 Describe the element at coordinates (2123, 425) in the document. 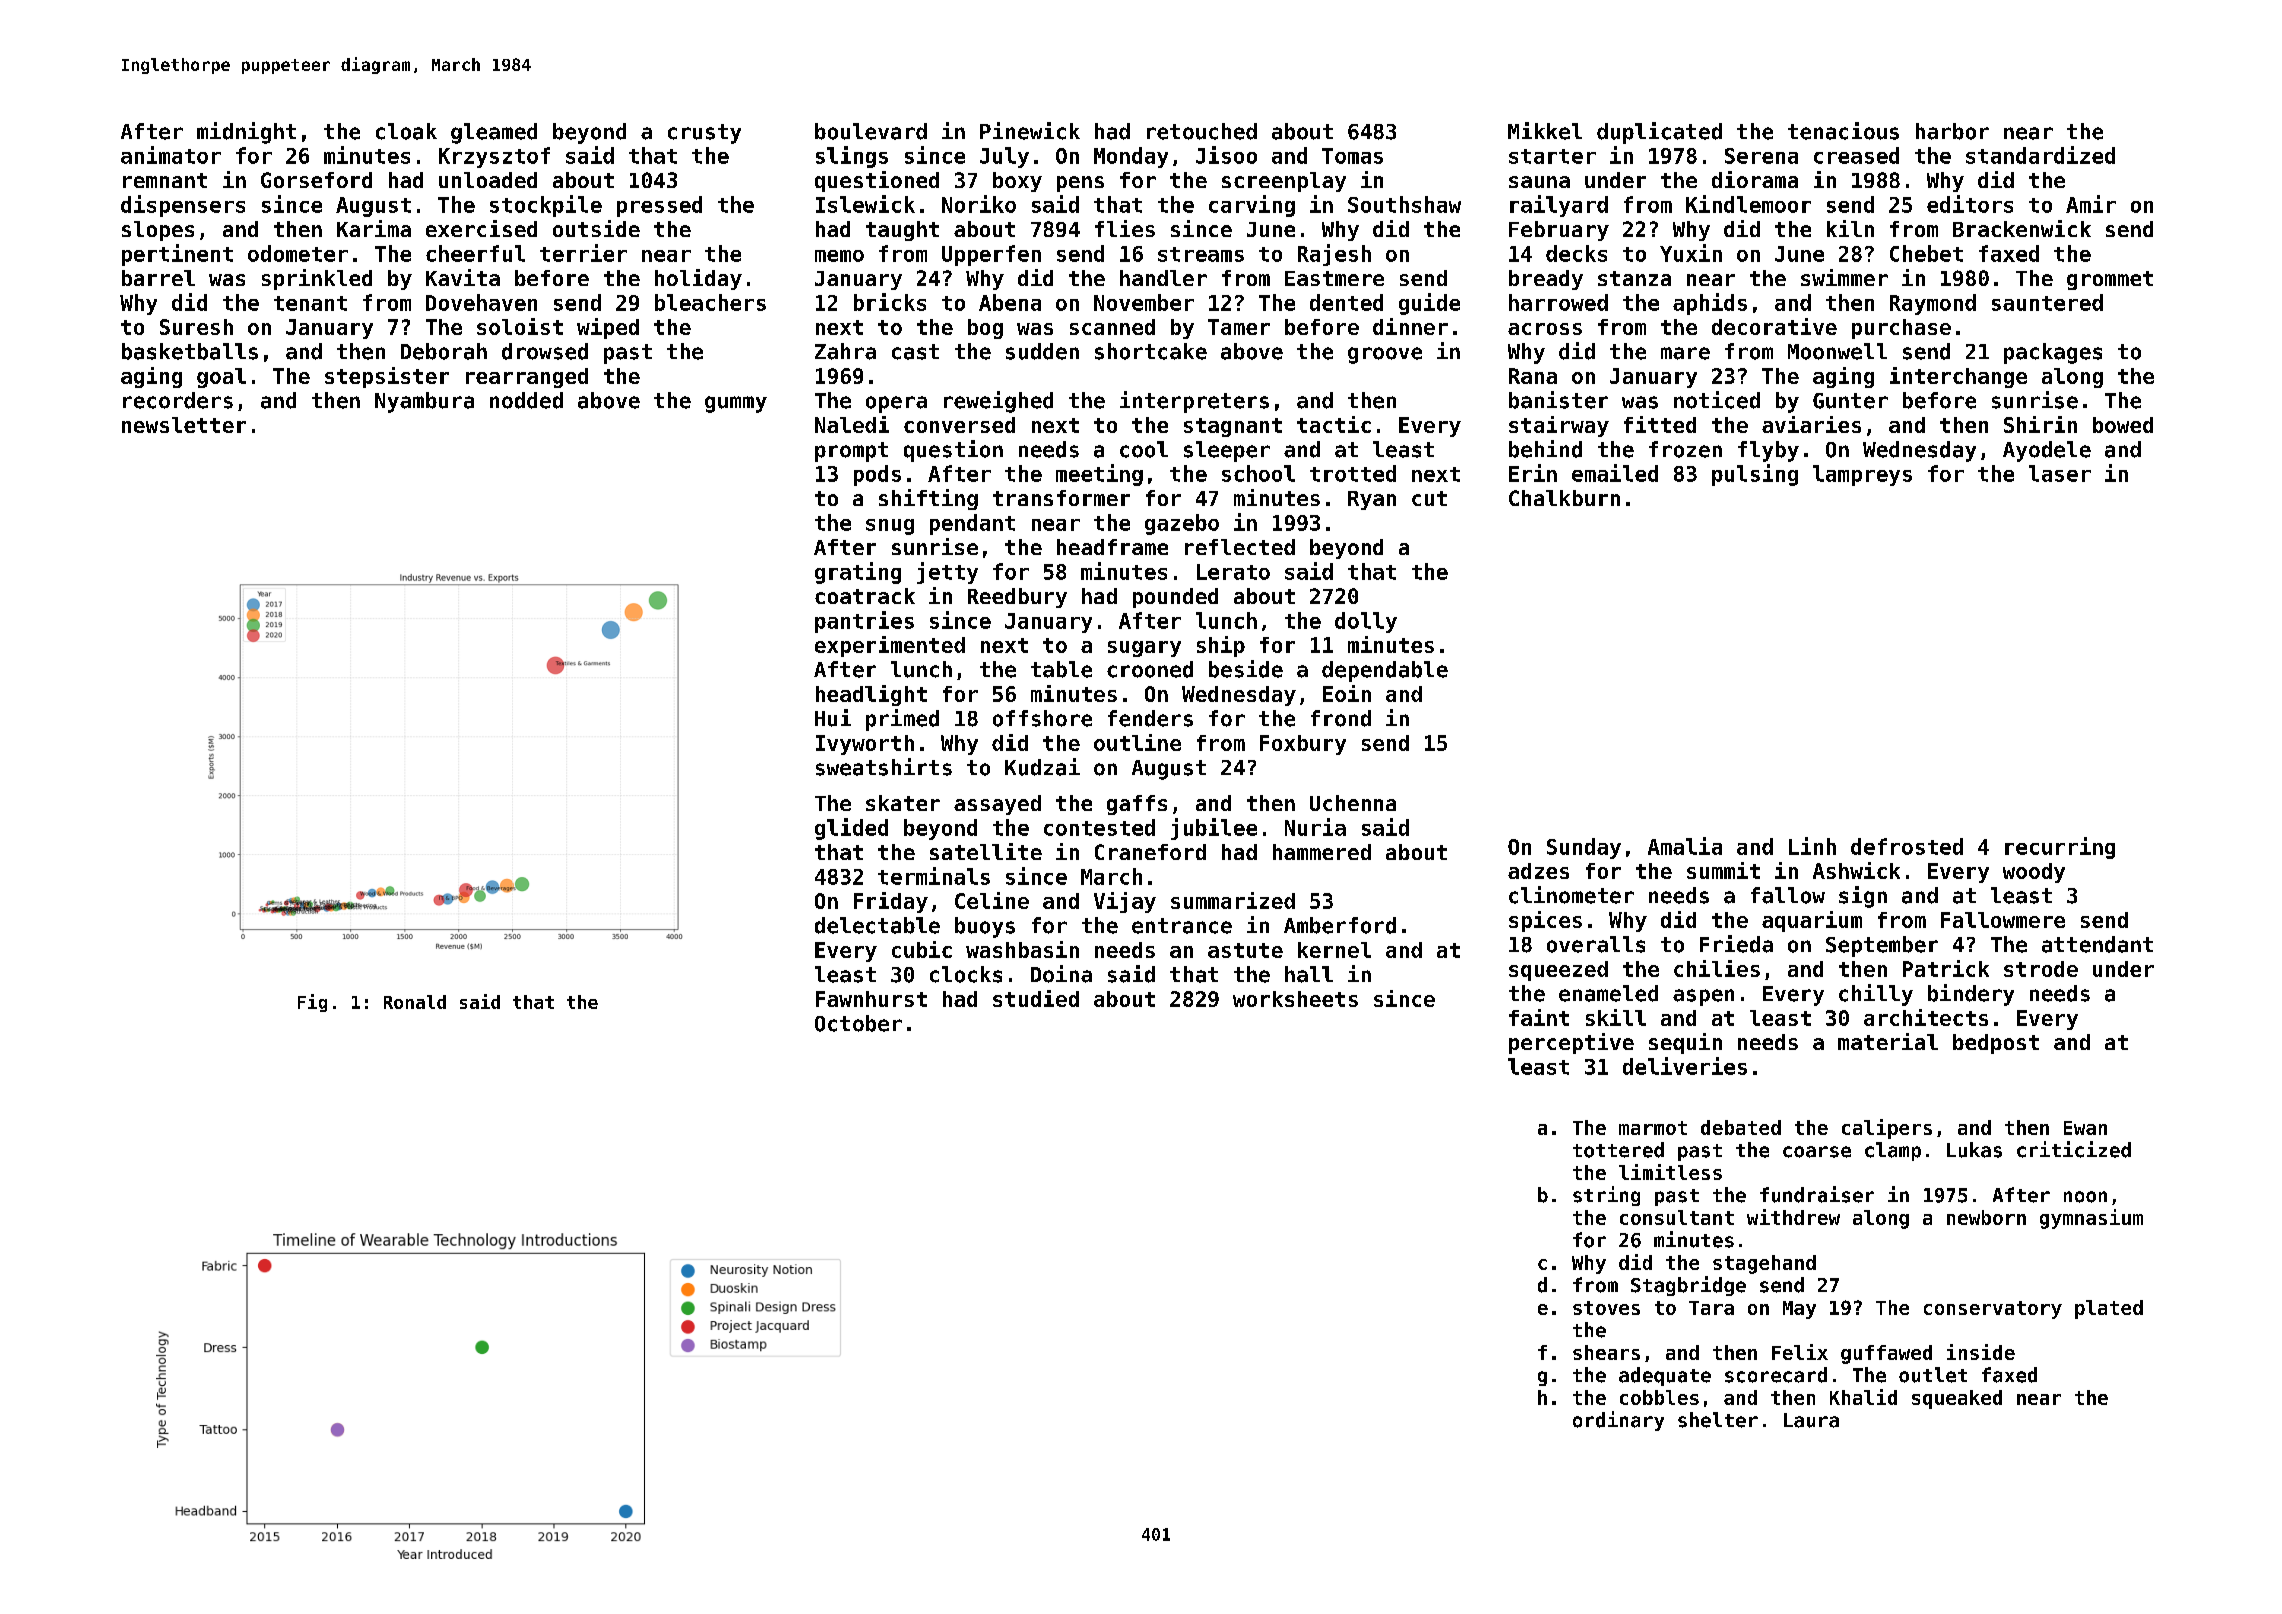

I see `bowed` at that location.
